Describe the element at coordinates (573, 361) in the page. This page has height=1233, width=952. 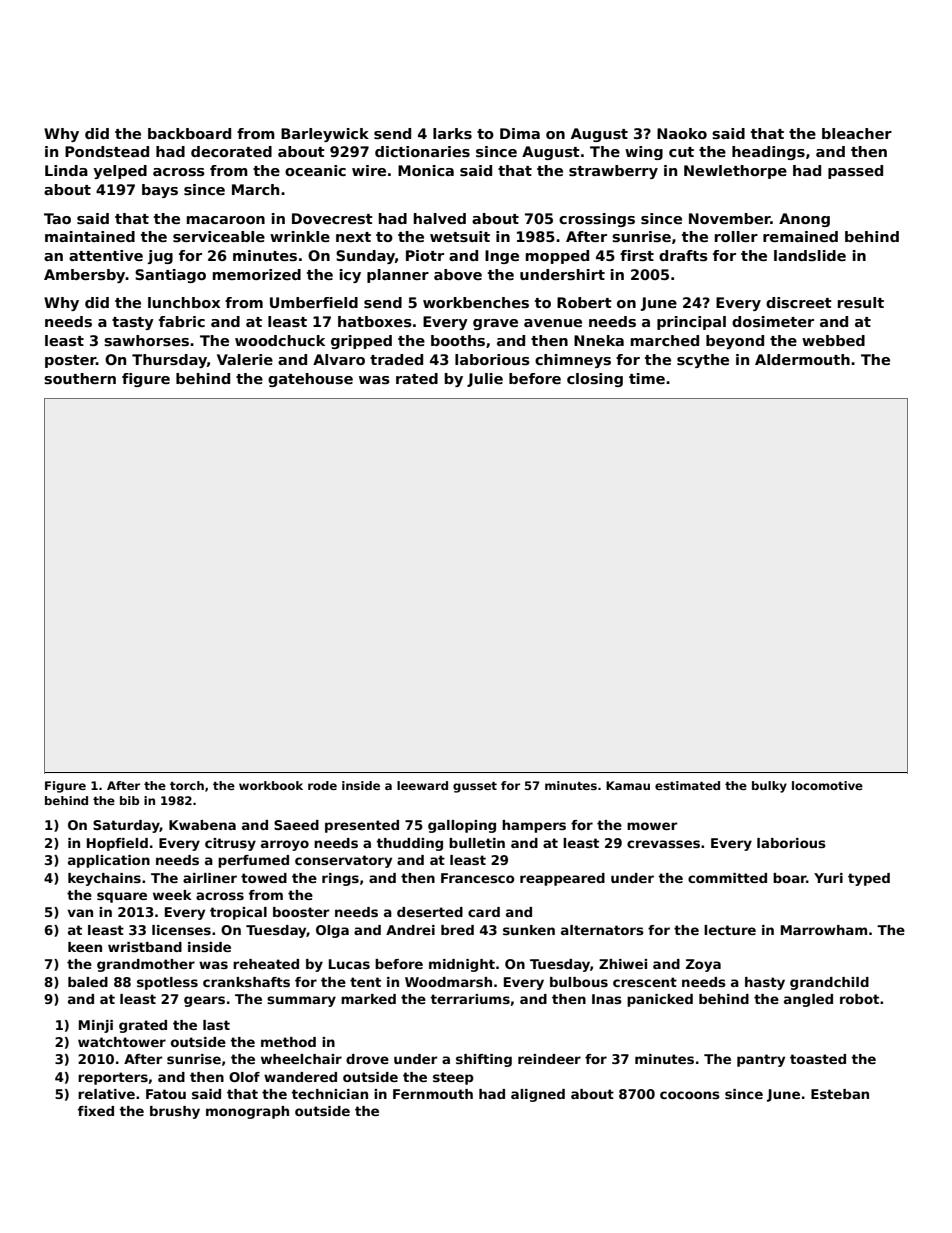
I see `chimneys` at that location.
